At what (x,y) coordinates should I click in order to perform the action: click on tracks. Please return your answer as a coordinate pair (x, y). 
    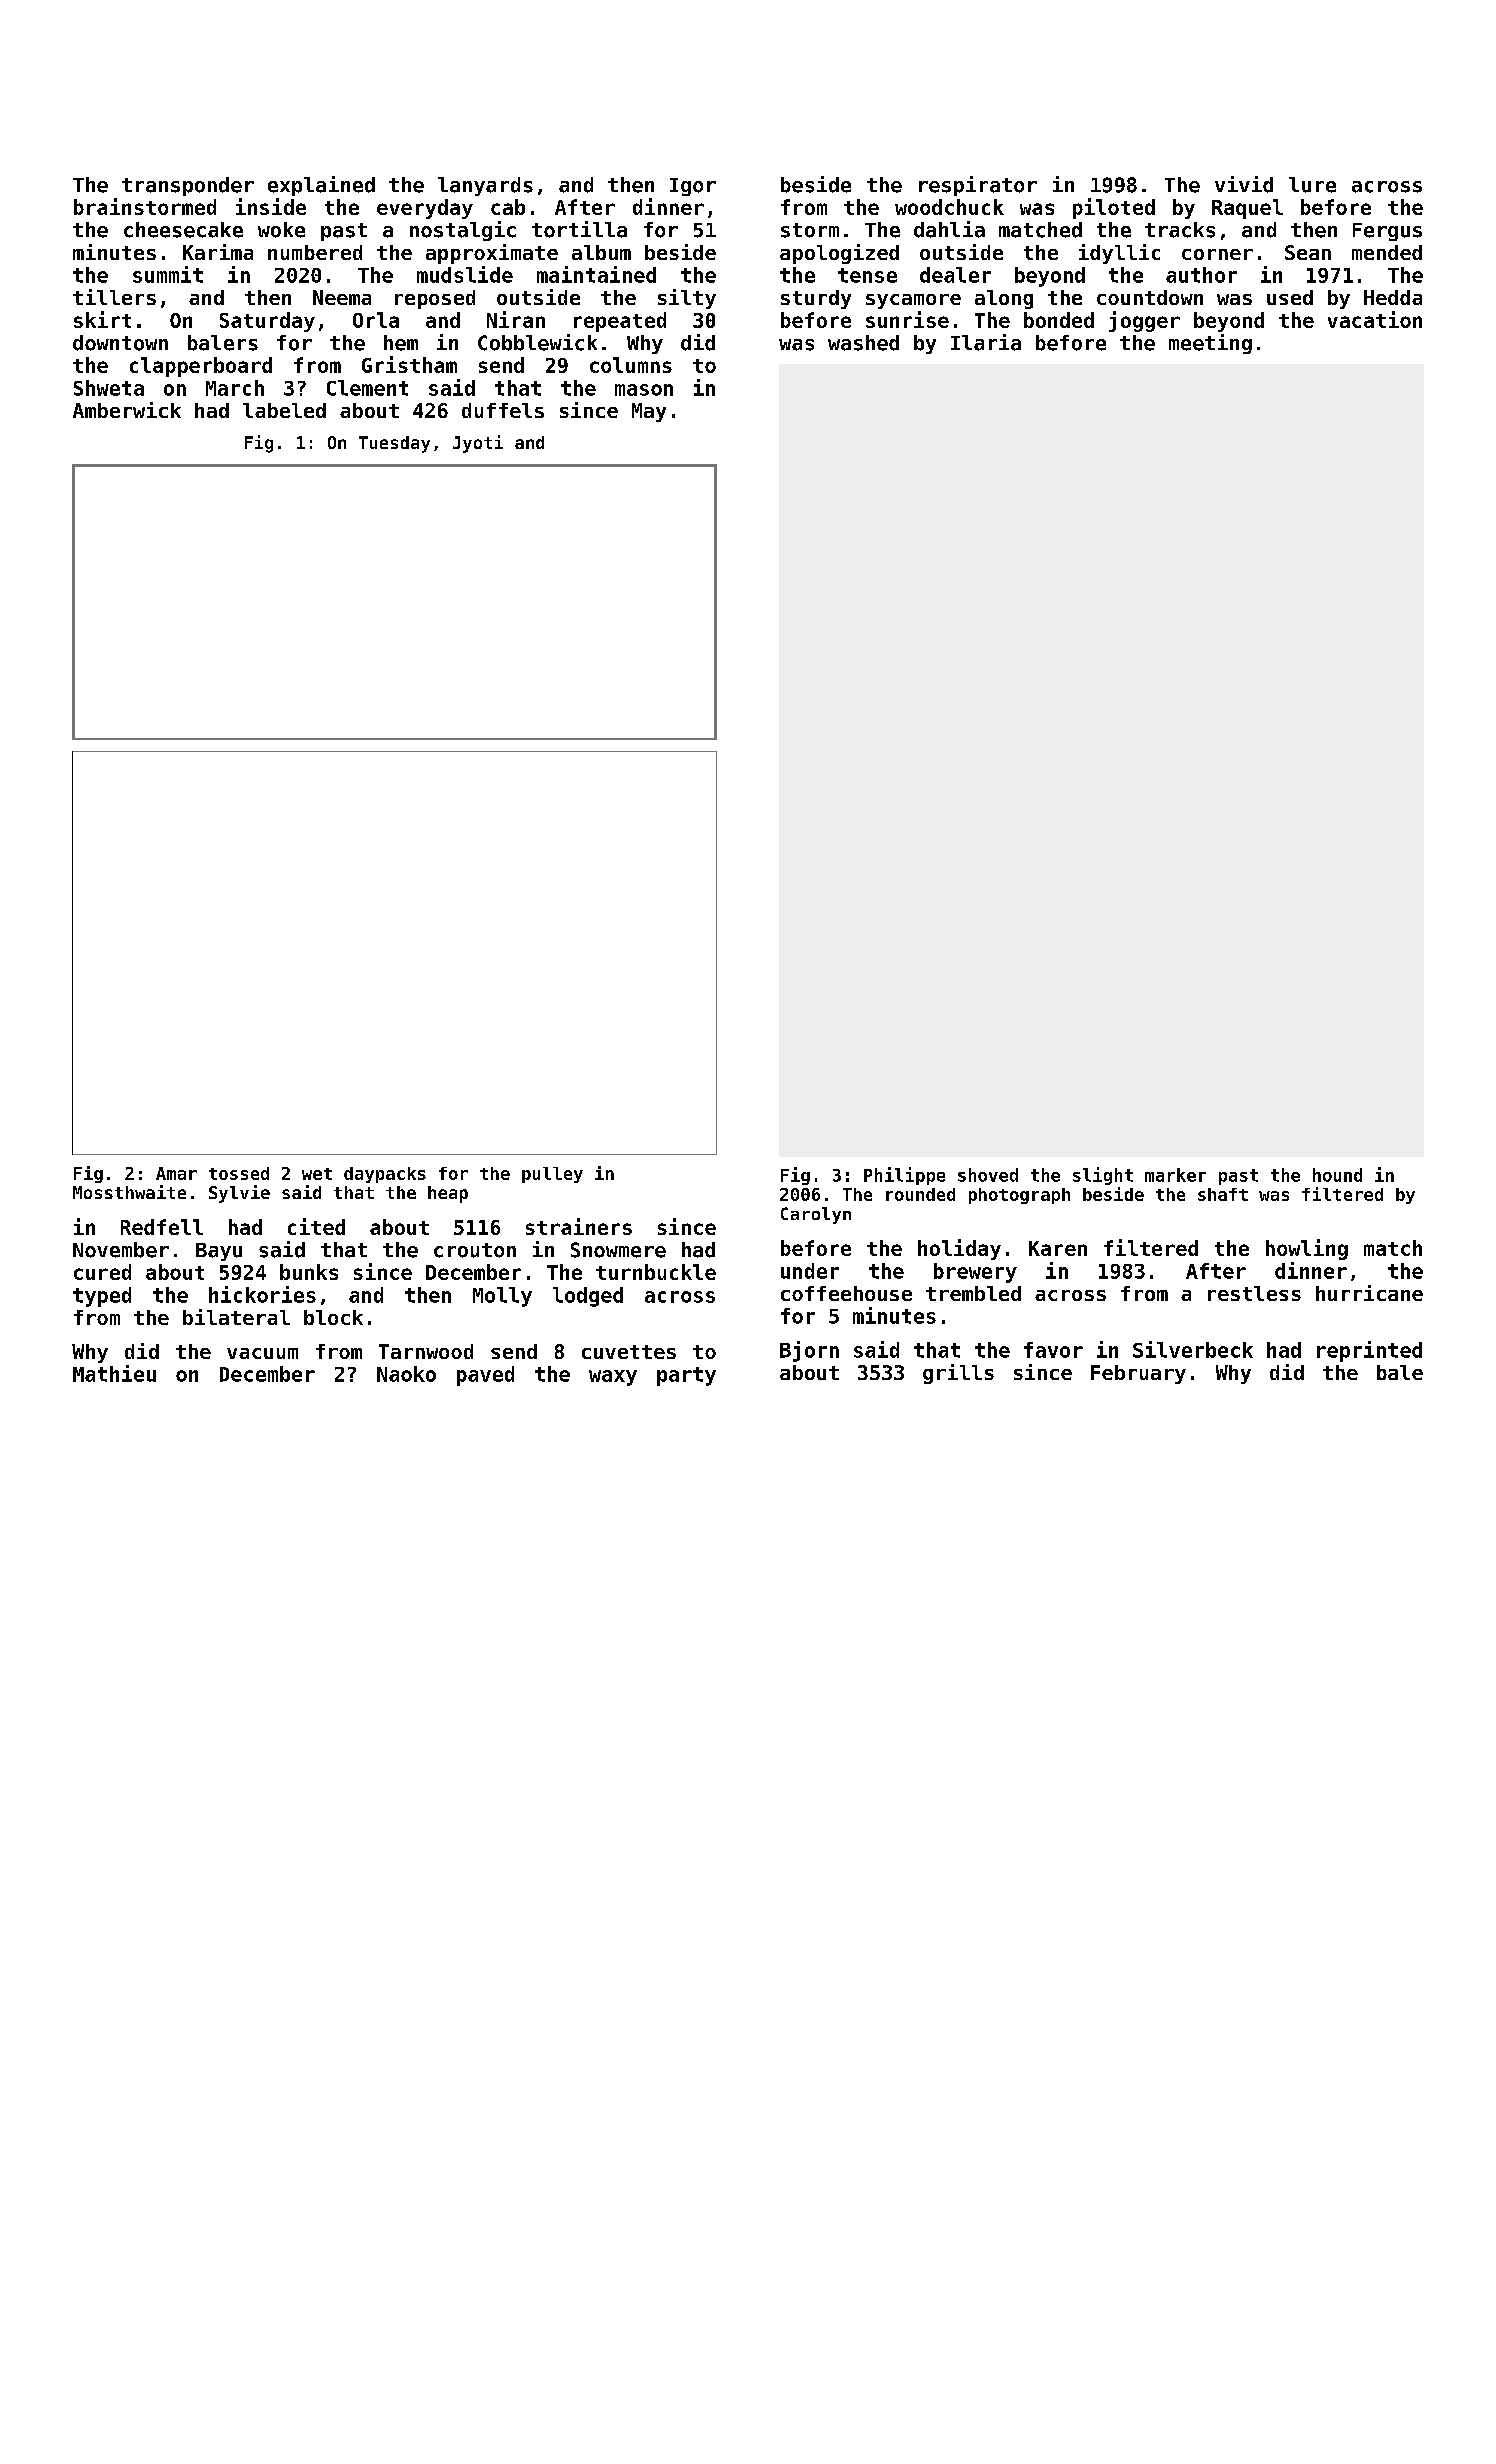
    Looking at the image, I should click on (1180, 230).
